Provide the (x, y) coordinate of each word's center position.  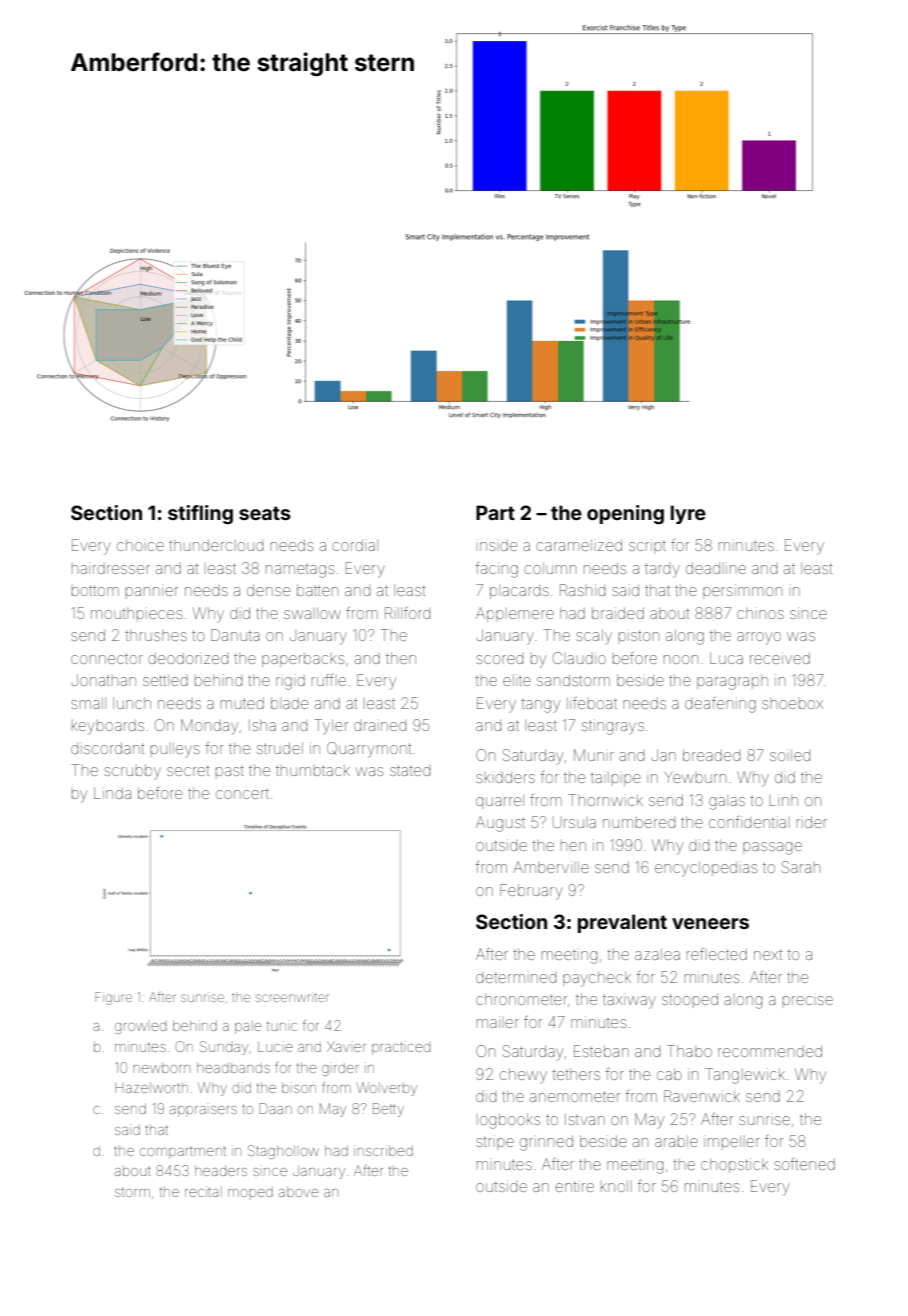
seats (265, 513)
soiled (790, 755)
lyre (688, 514)
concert (242, 794)
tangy (541, 706)
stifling (200, 514)
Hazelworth (151, 1088)
